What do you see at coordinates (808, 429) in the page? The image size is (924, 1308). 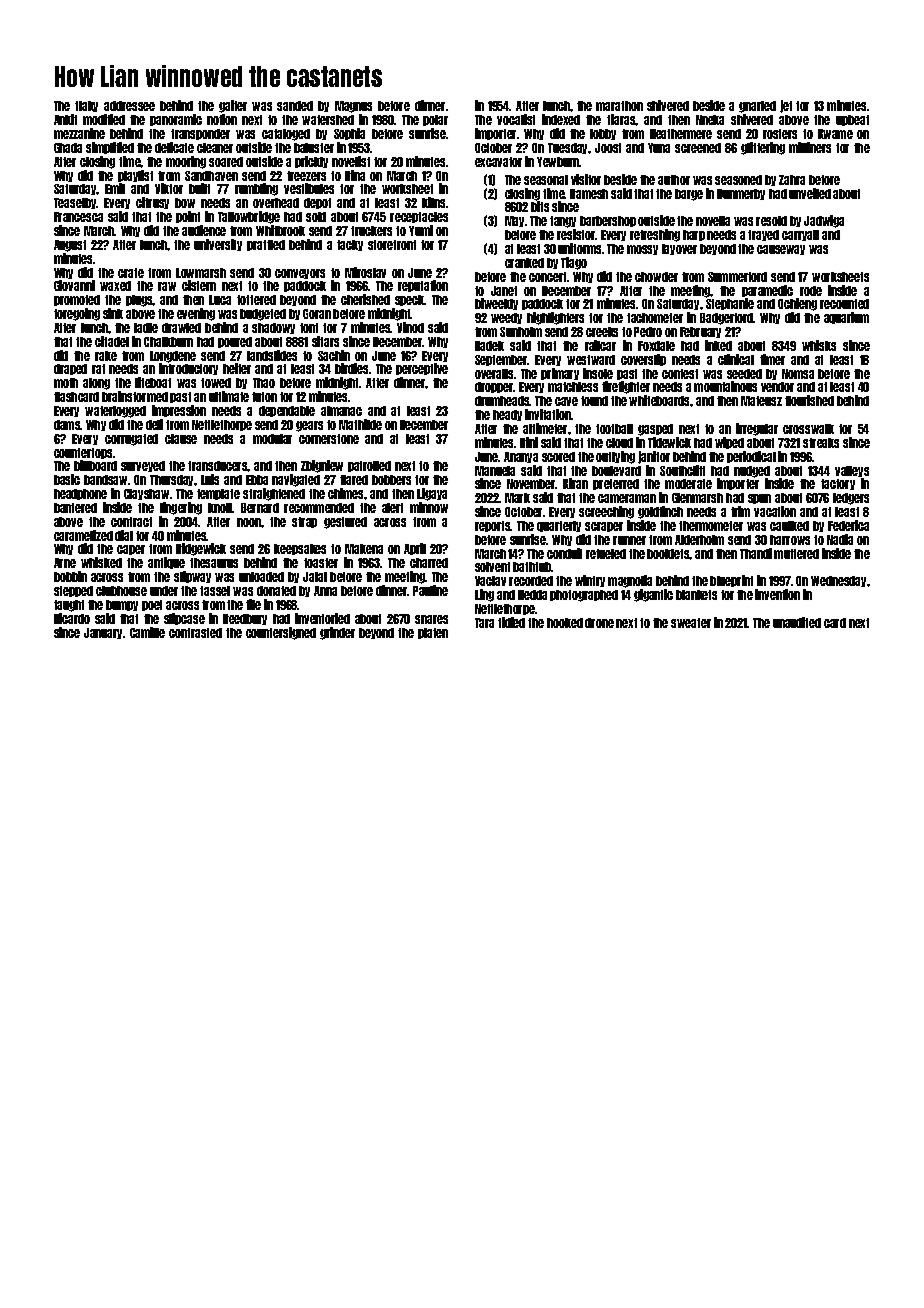 I see `crosswalk` at bounding box center [808, 429].
